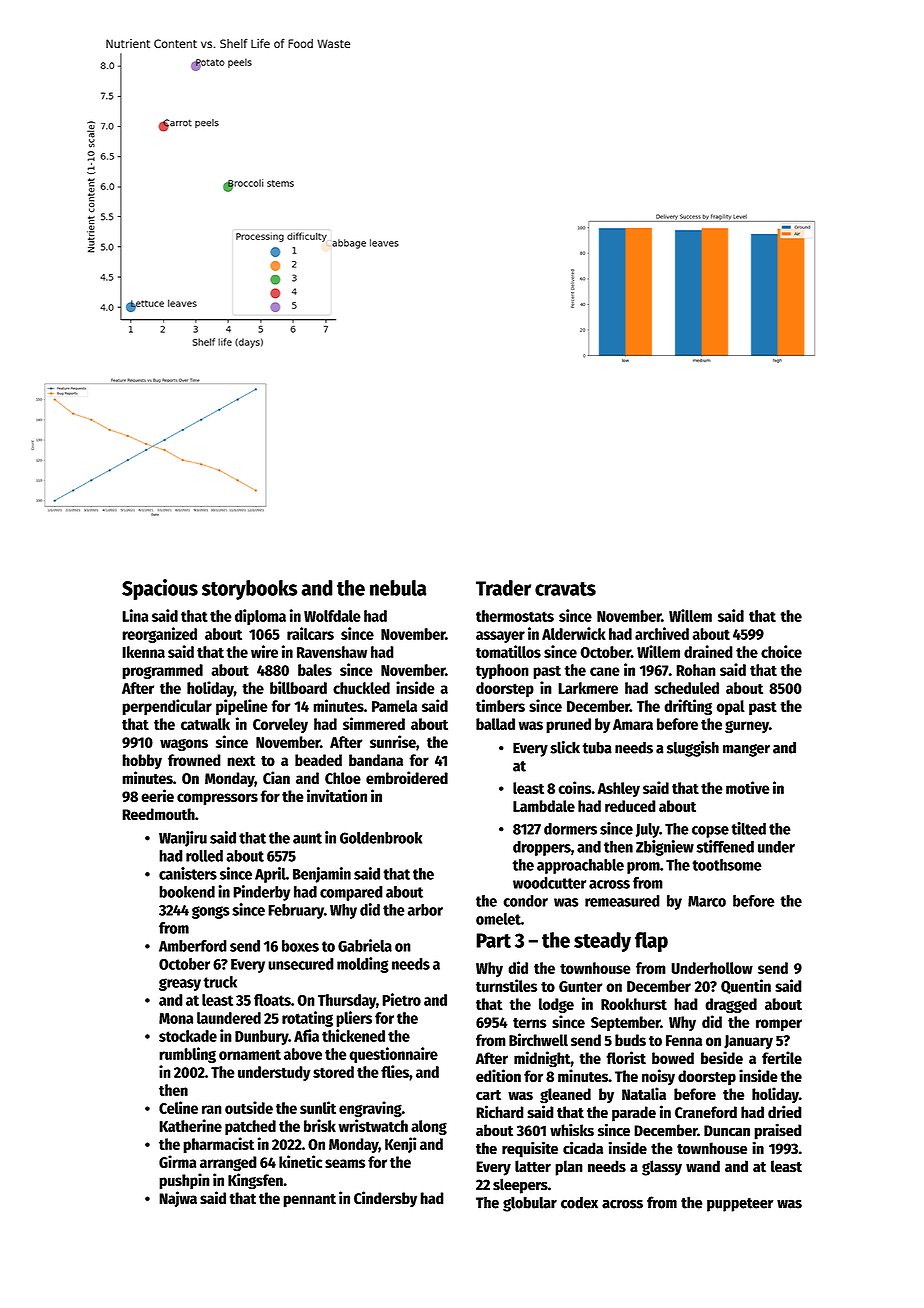 This screenshot has height=1308, width=924. What do you see at coordinates (255, 1181) in the screenshot?
I see `Kingsfen` at bounding box center [255, 1181].
